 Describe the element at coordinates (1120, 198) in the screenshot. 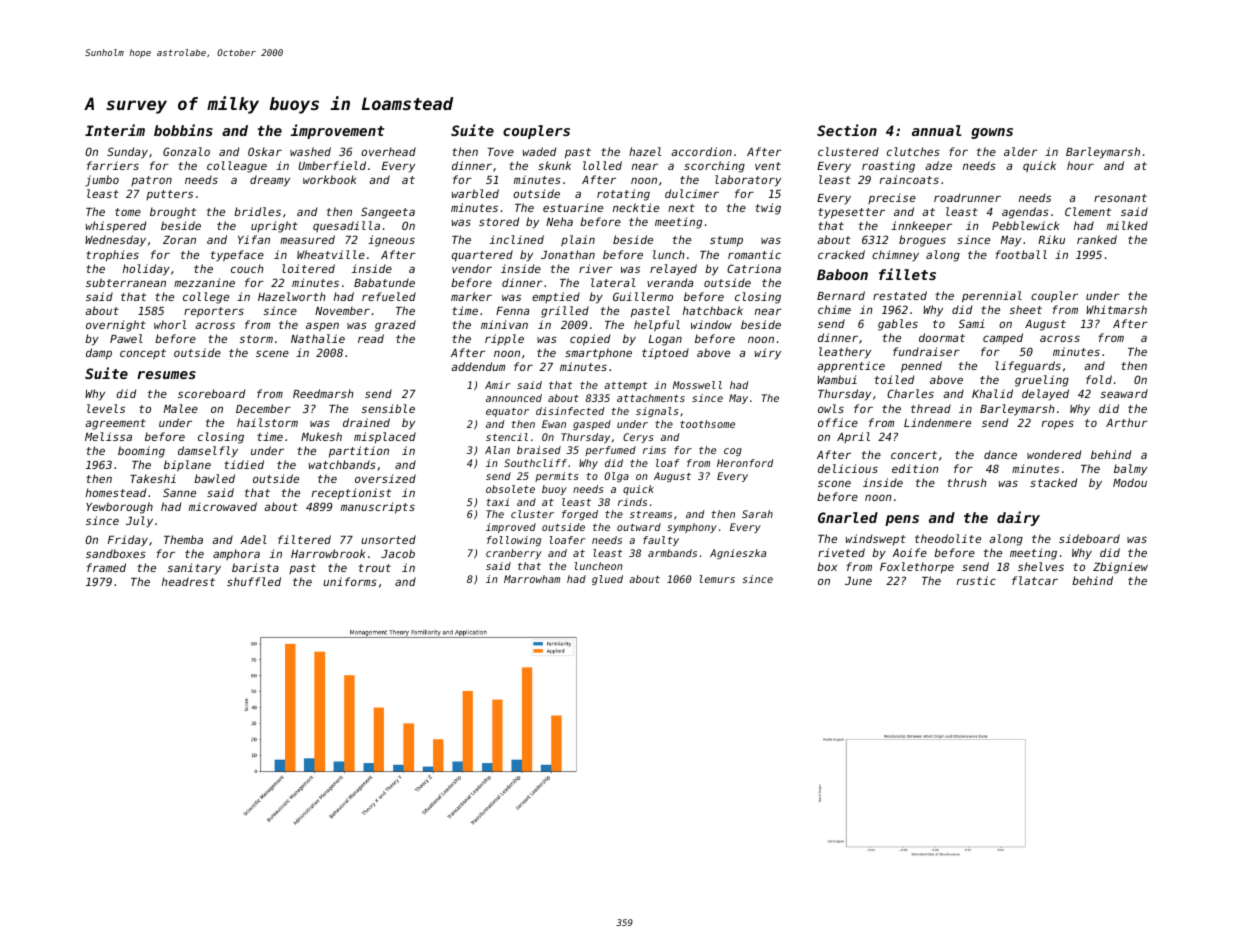

I see `resonant` at that location.
